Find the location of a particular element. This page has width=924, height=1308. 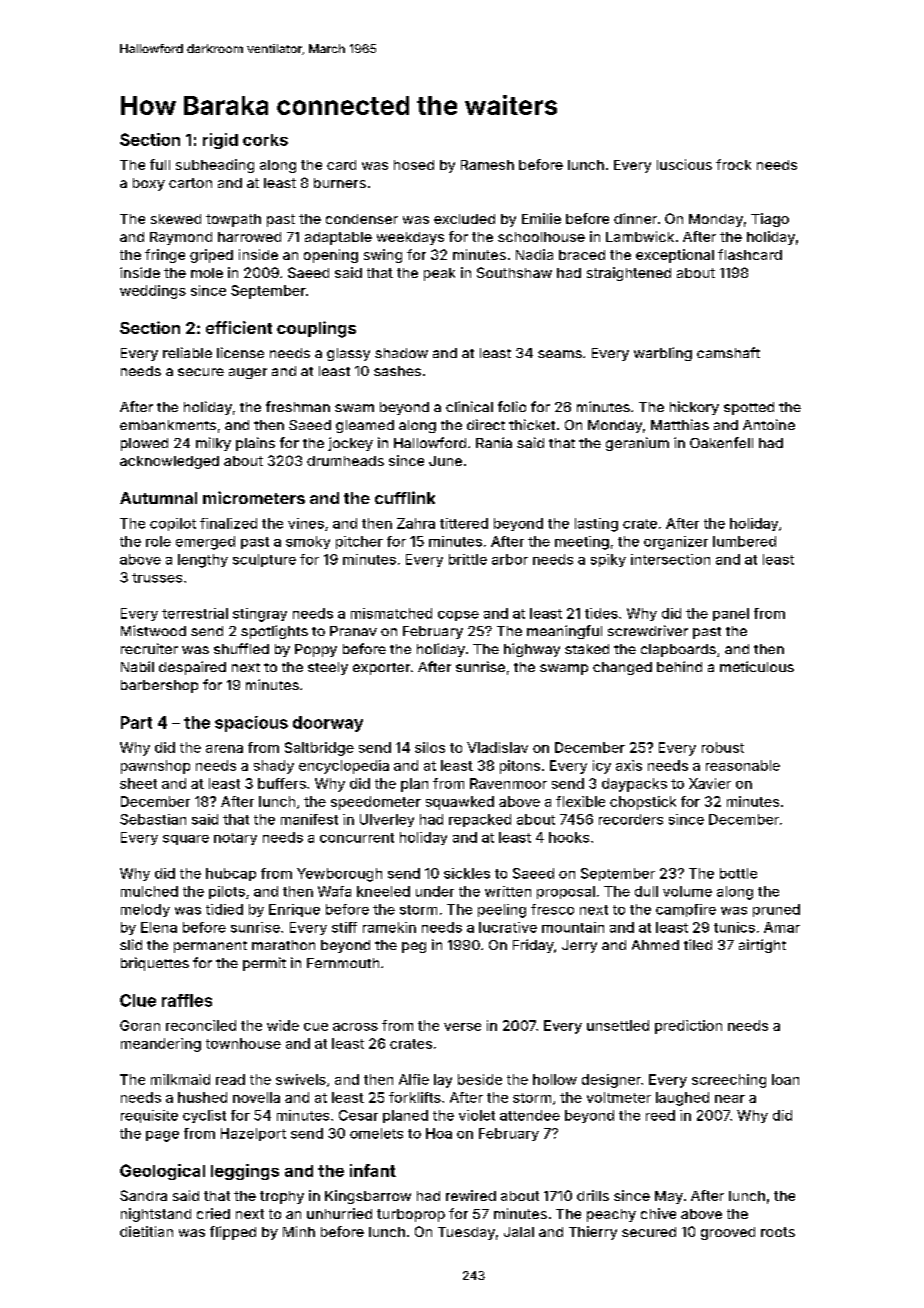

corks is located at coordinates (265, 140).
